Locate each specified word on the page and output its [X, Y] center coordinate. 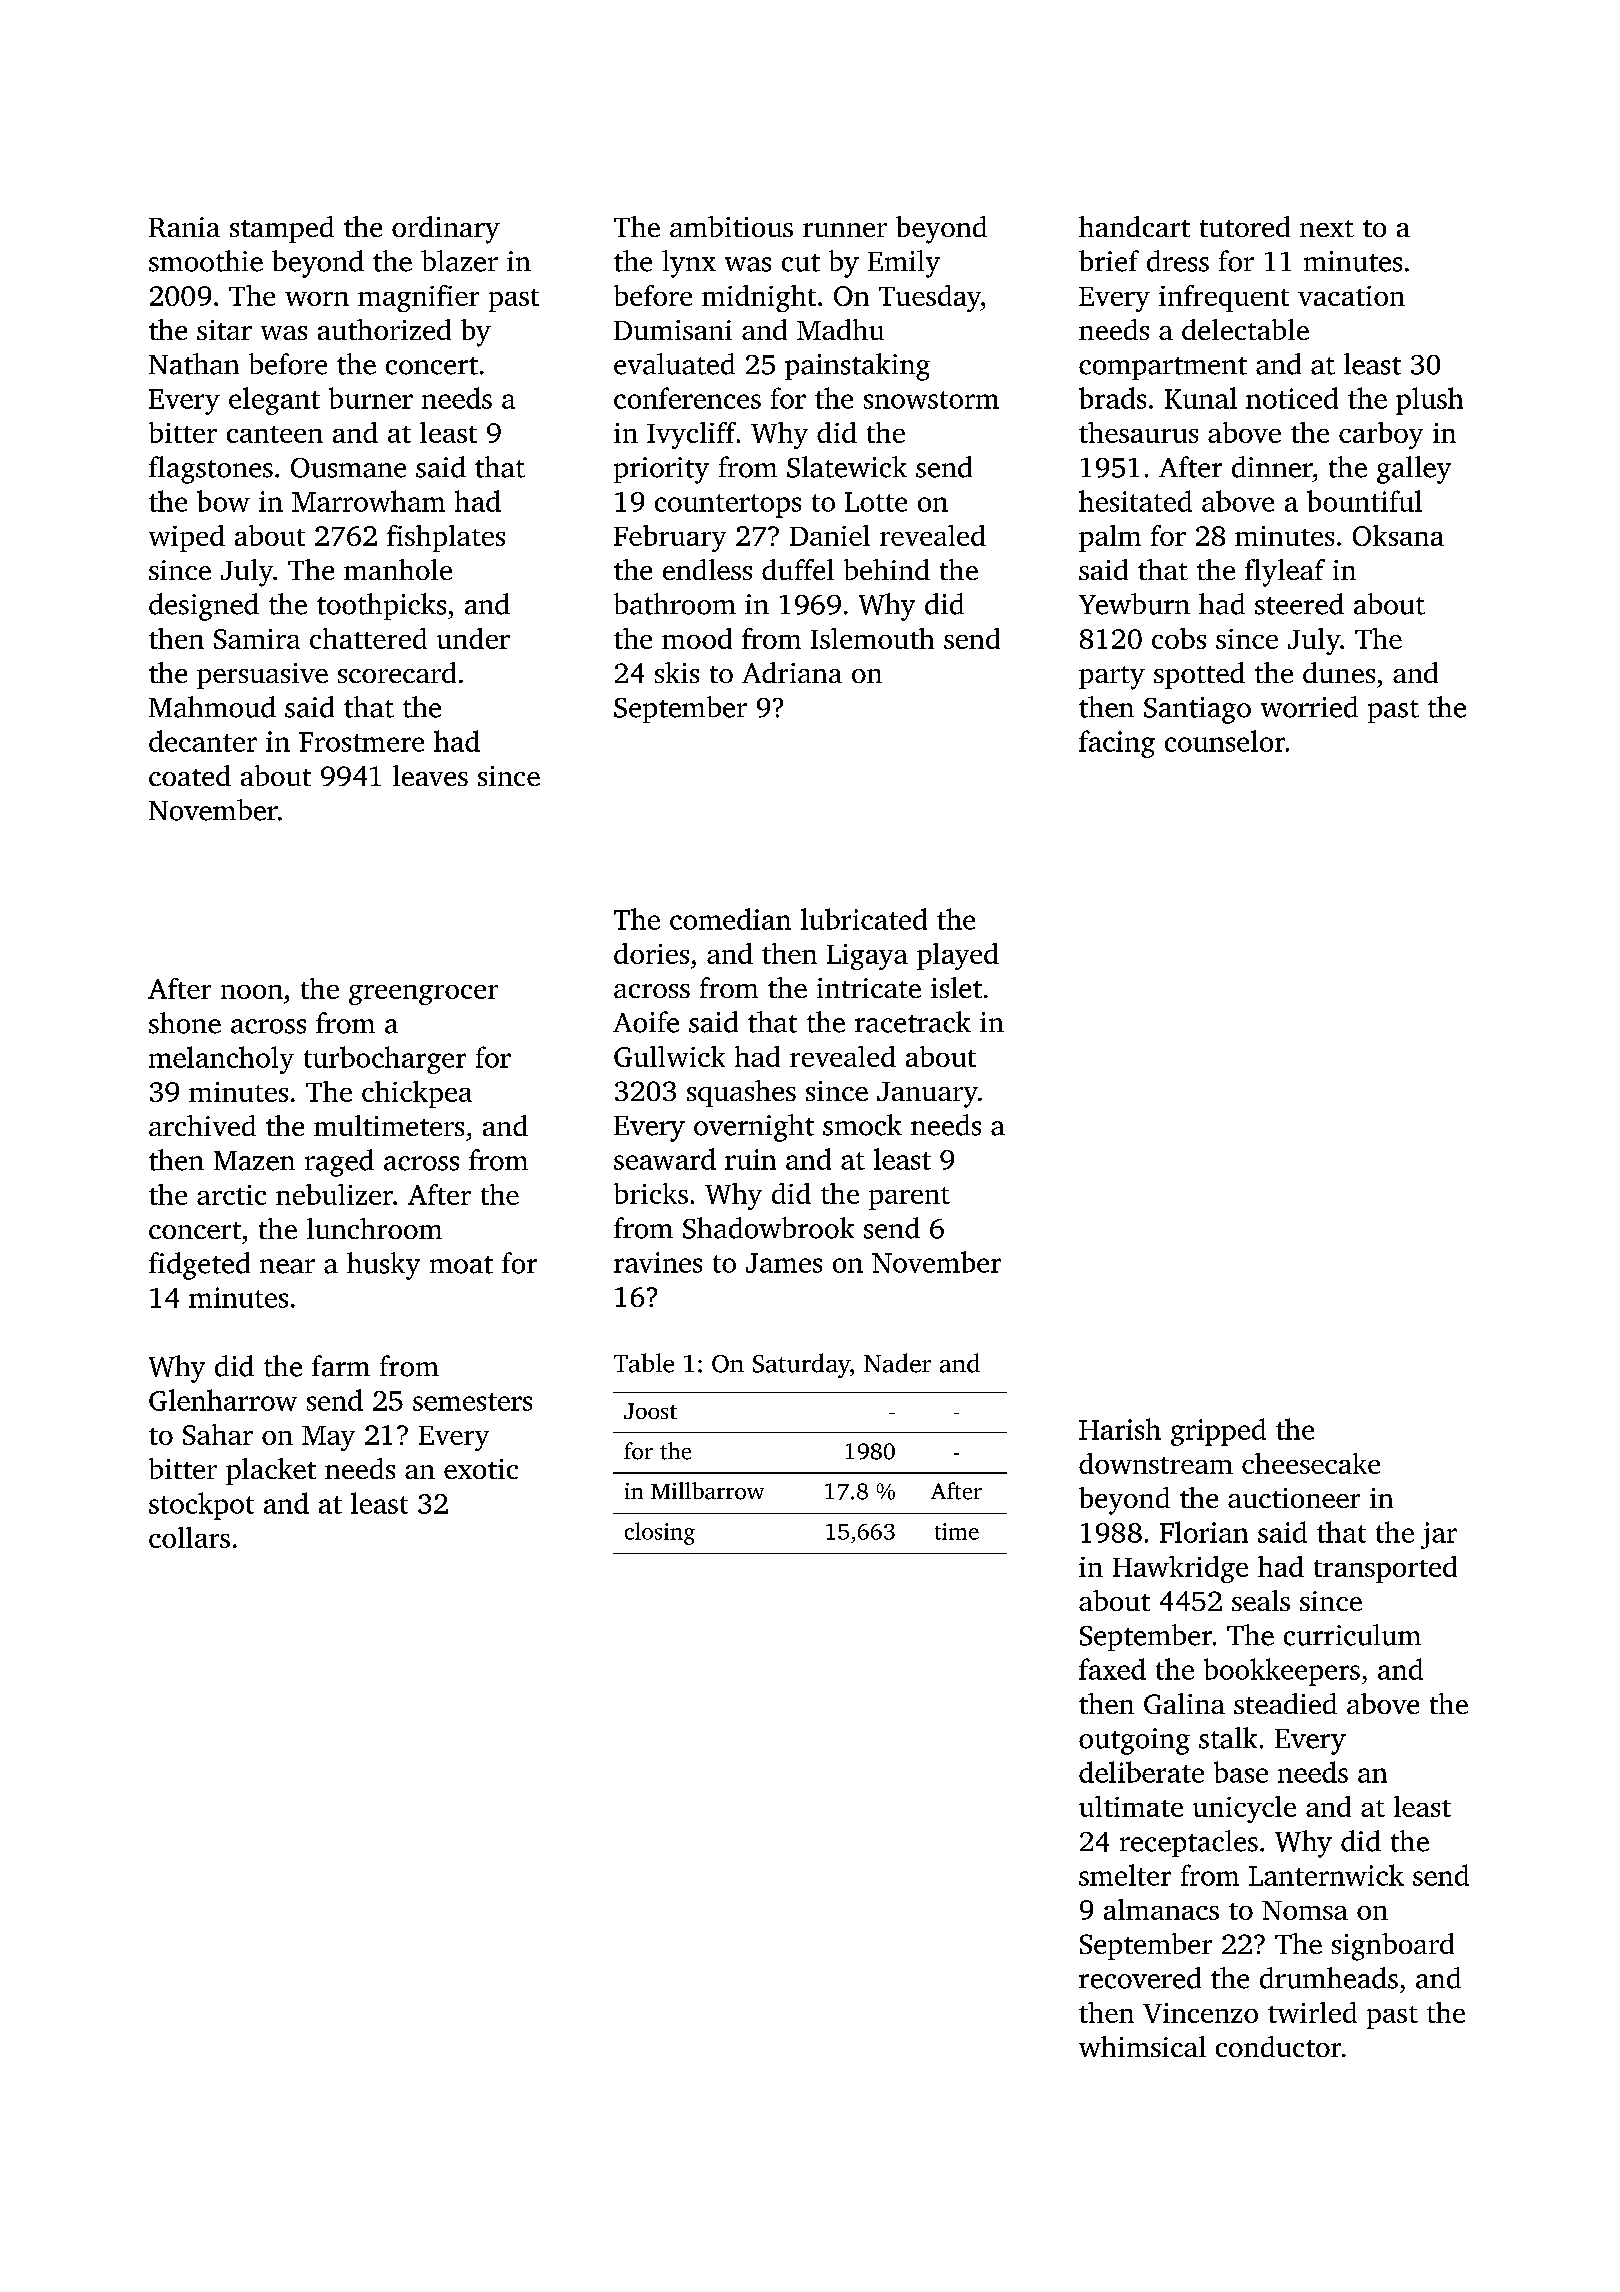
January [927, 1095]
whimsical [1142, 2046]
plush [1429, 401]
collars [189, 1537]
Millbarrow [707, 1491]
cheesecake [1311, 1463]
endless [707, 569]
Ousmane [348, 468]
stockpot [201, 1506]
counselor [1225, 741]
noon [252, 992]
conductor [1278, 2046]
